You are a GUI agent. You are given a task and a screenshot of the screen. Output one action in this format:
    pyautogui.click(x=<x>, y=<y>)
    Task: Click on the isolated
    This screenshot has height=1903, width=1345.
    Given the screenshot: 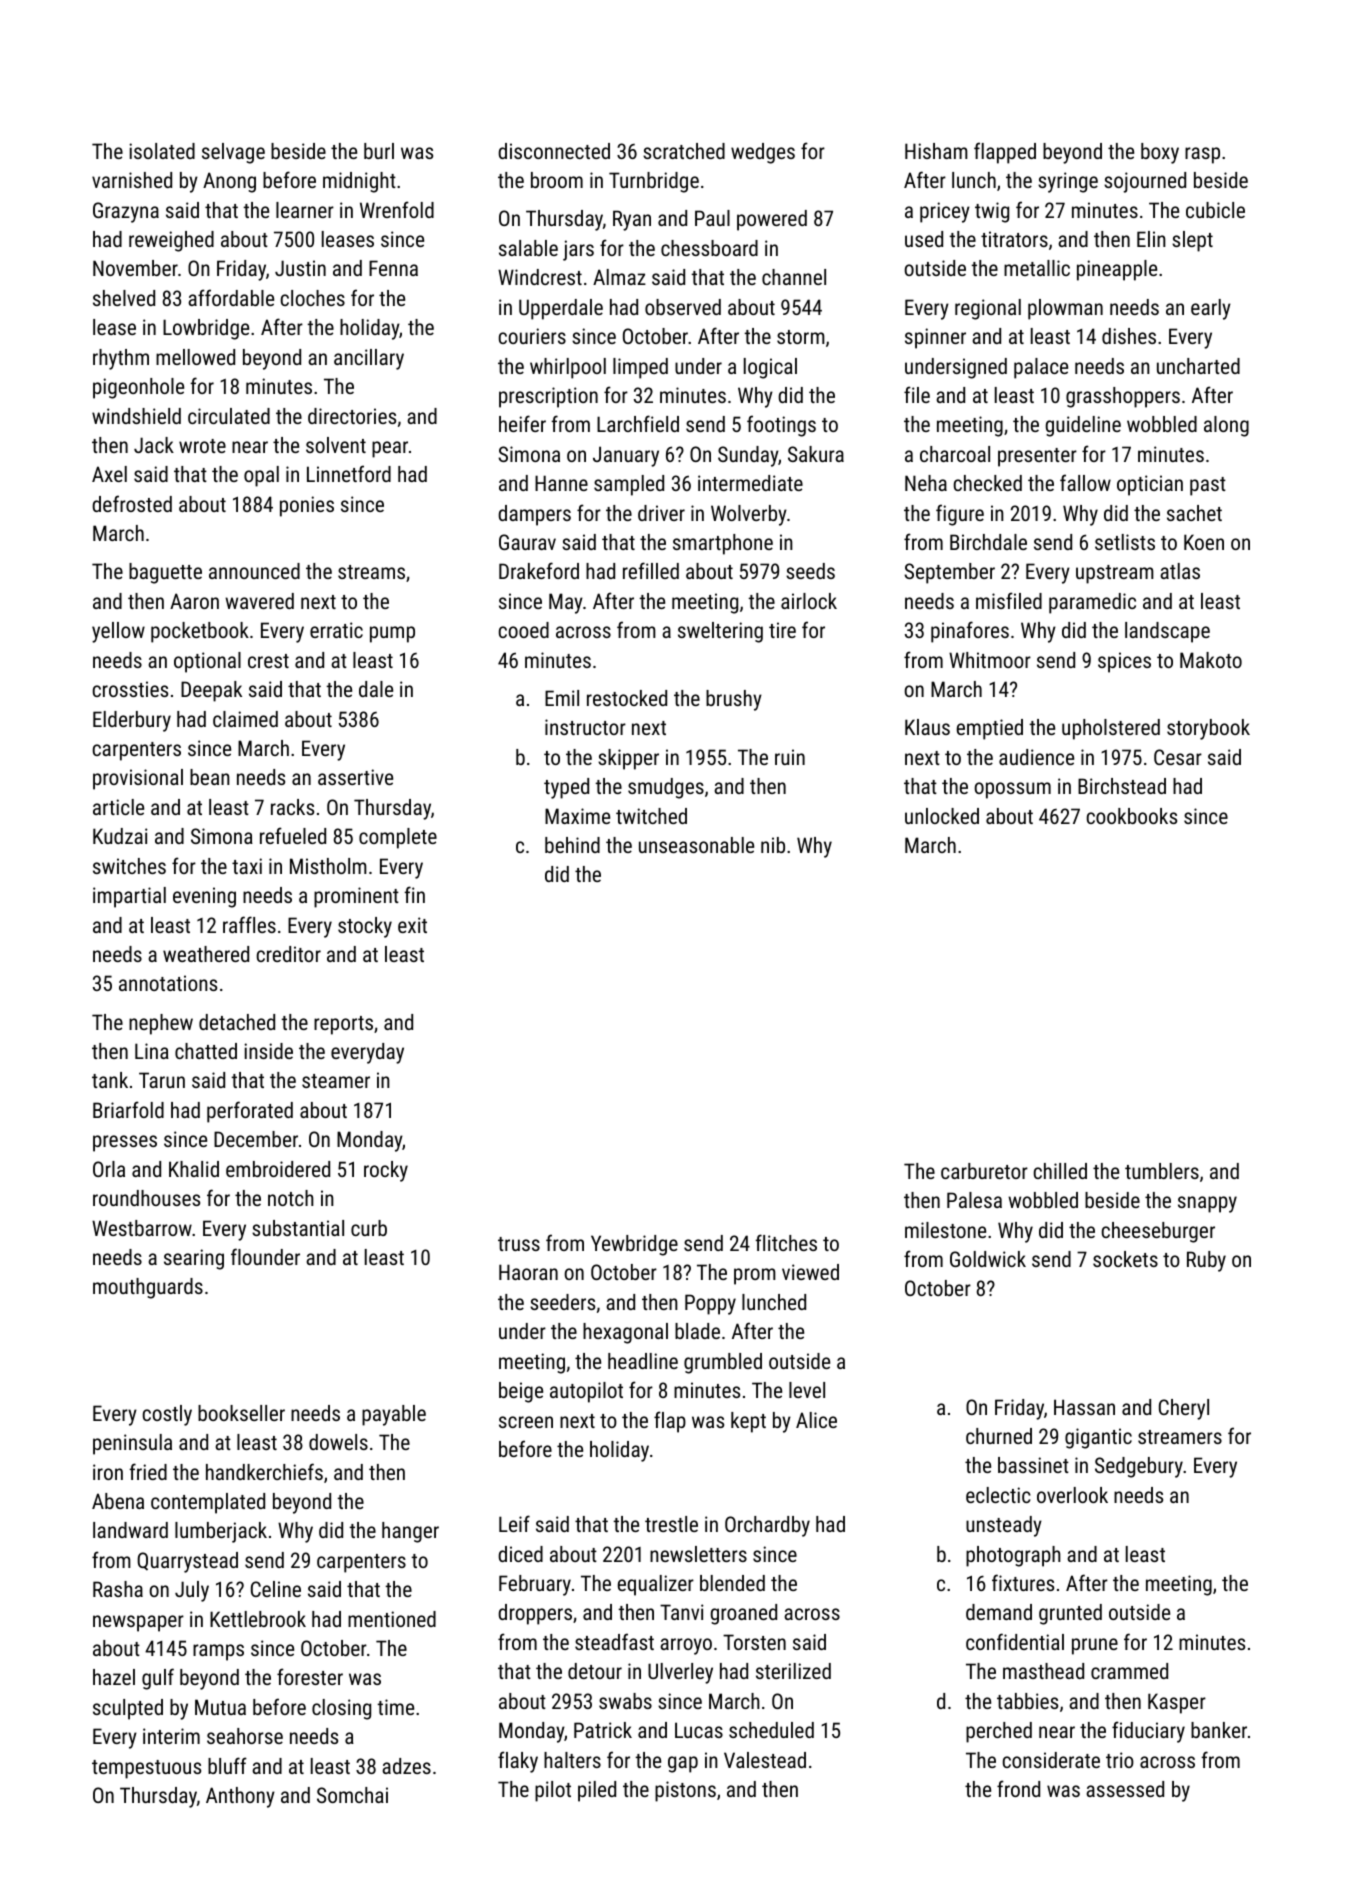 What is the action you would take?
    pyautogui.click(x=162, y=151)
